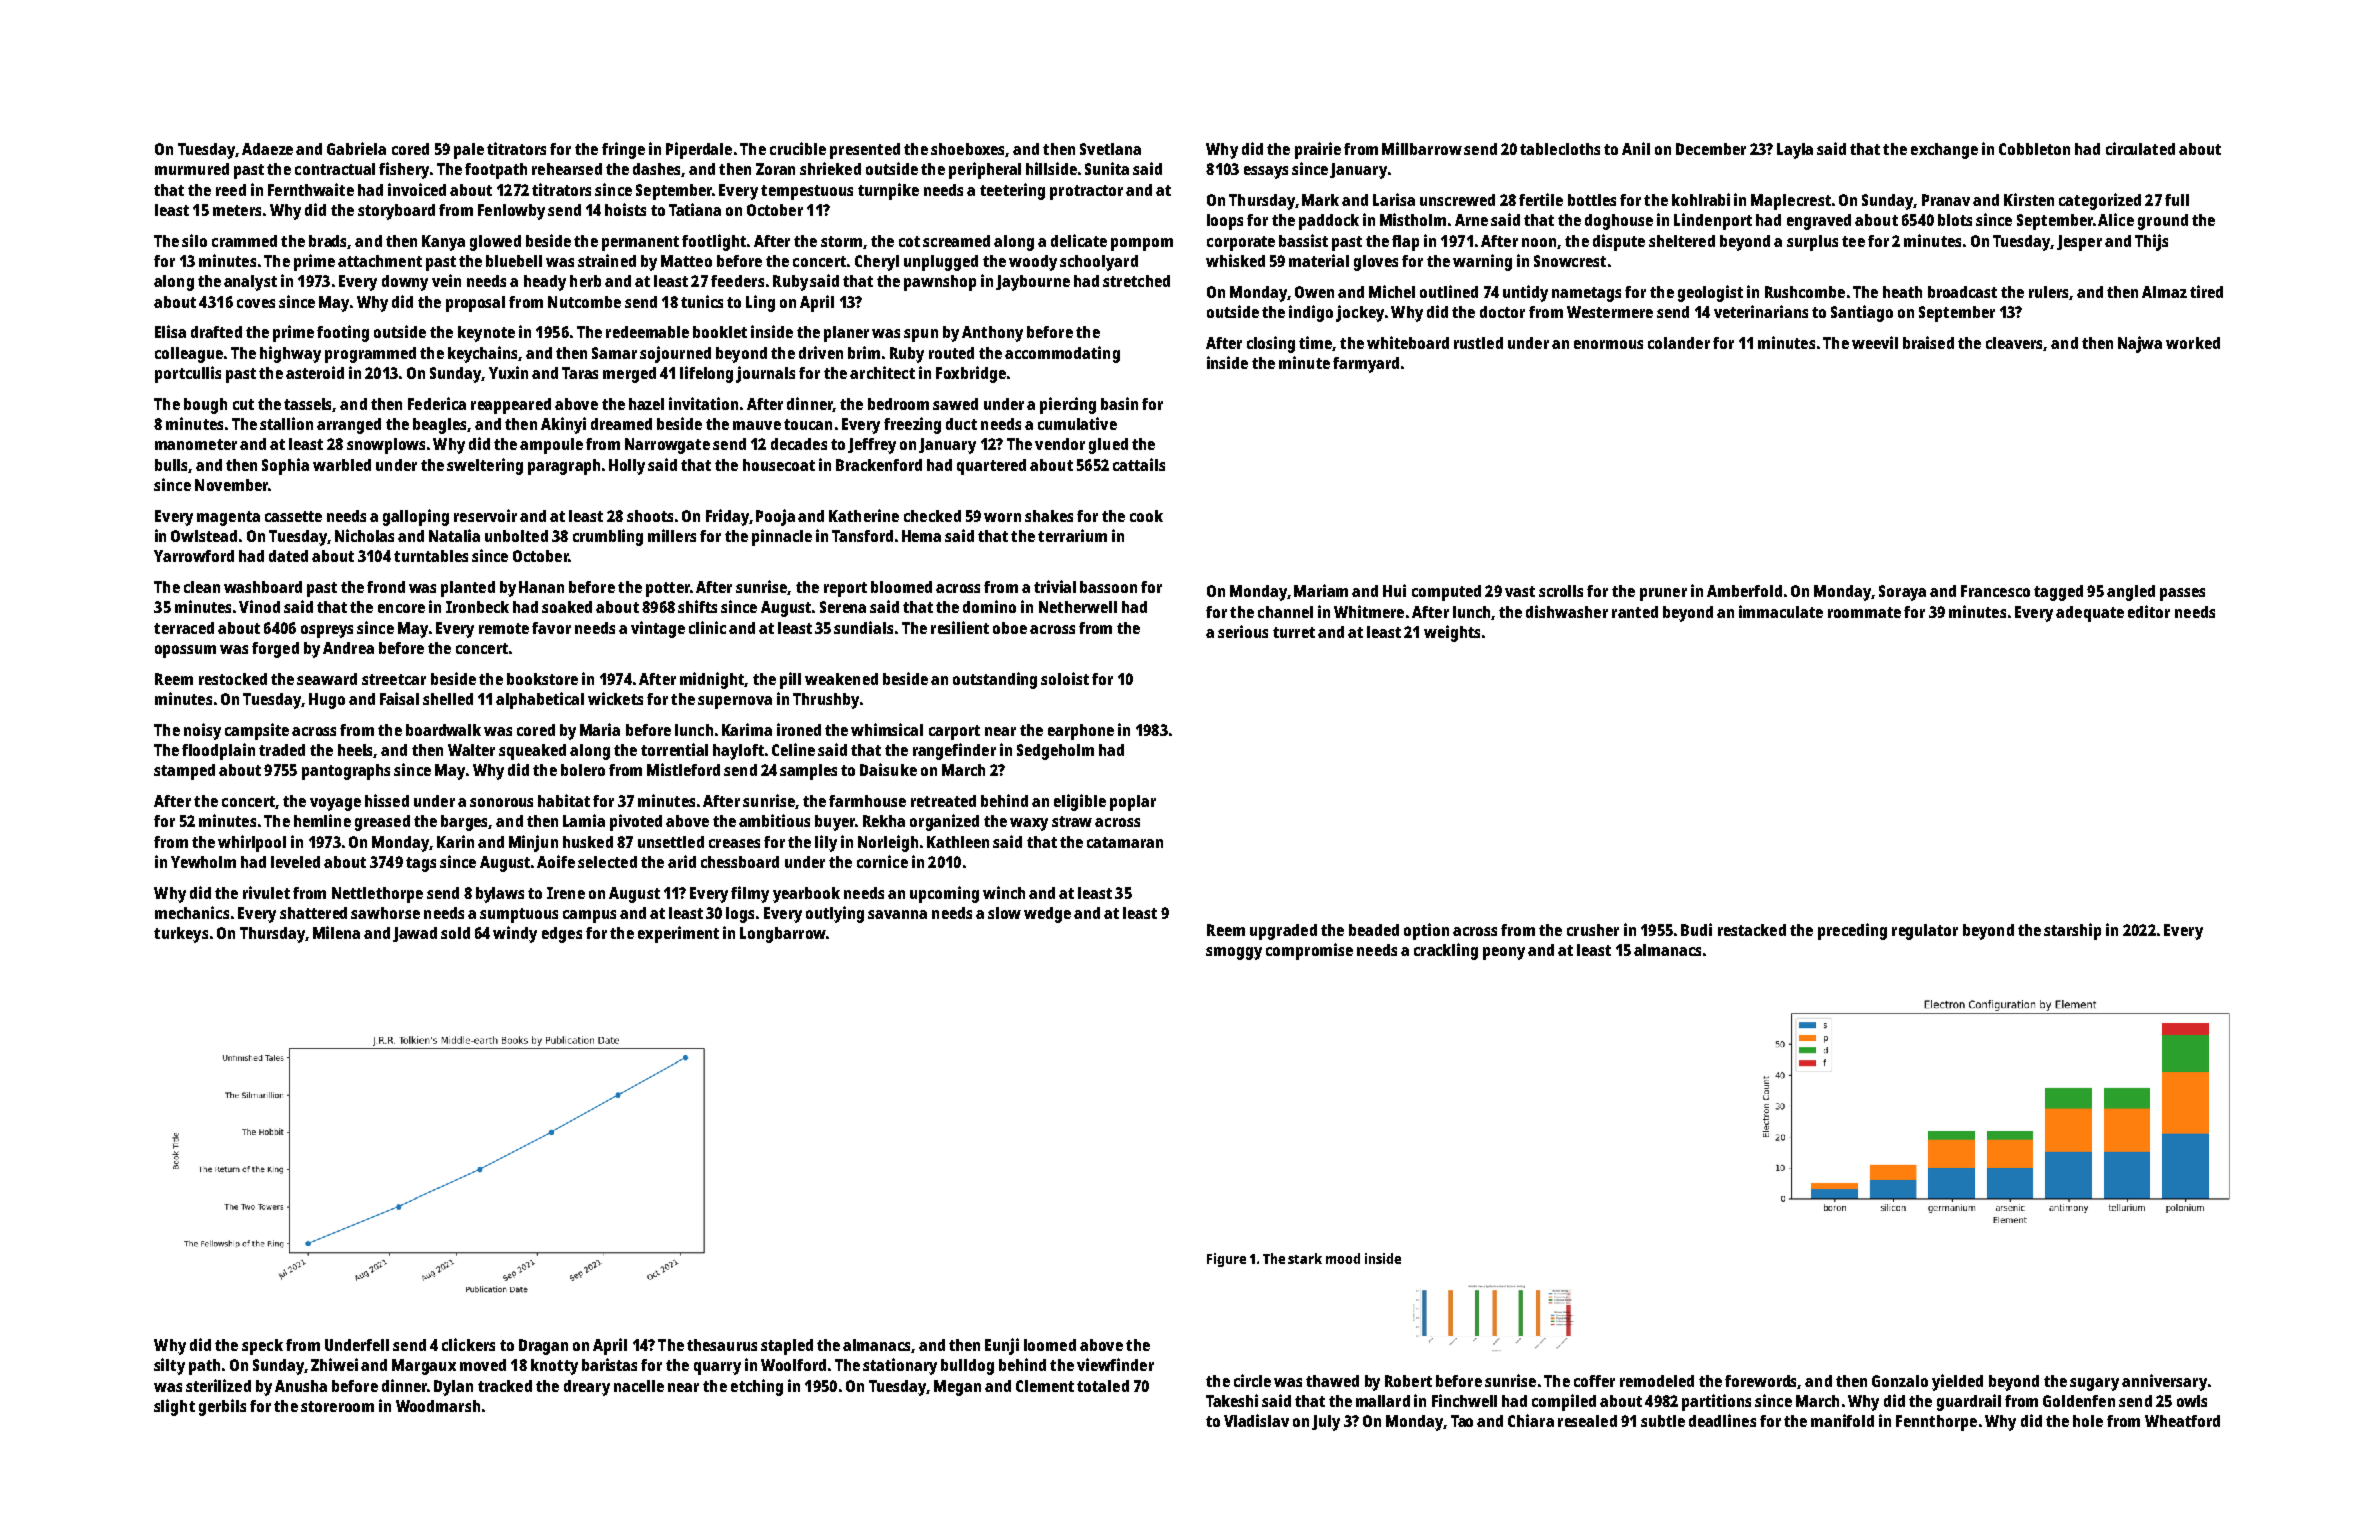 The width and height of the document is (2380, 1540). What do you see at coordinates (1679, 343) in the document?
I see `colander` at bounding box center [1679, 343].
